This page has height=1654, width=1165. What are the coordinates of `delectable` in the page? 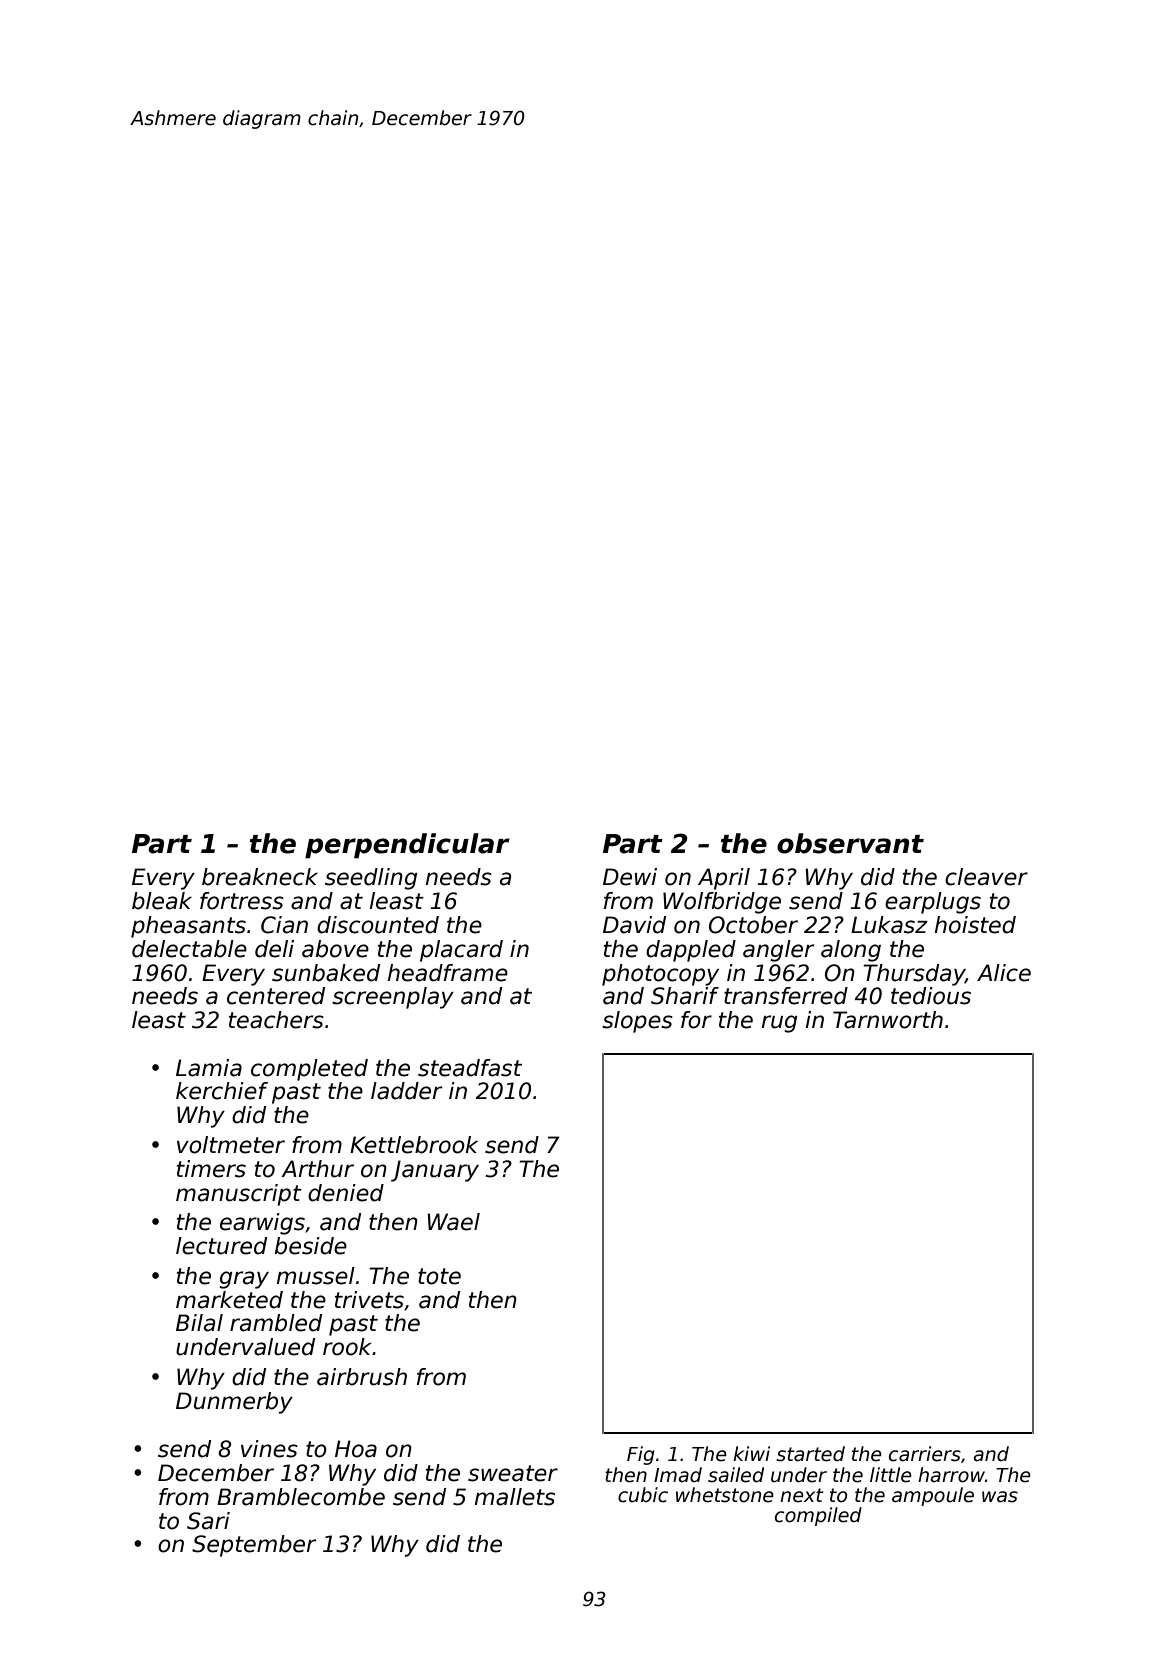 It's located at (189, 949).
